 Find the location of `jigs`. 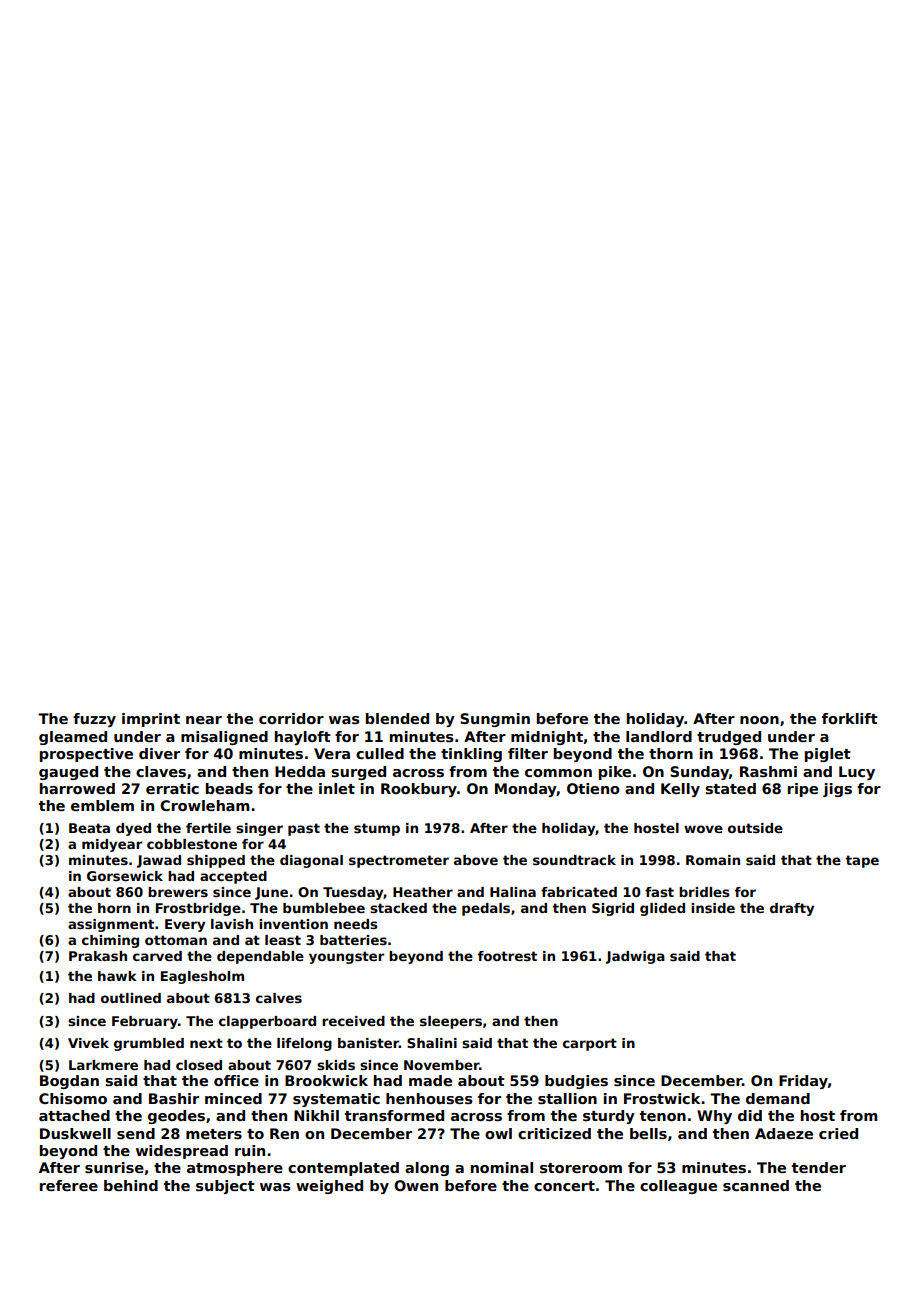

jigs is located at coordinates (837, 790).
